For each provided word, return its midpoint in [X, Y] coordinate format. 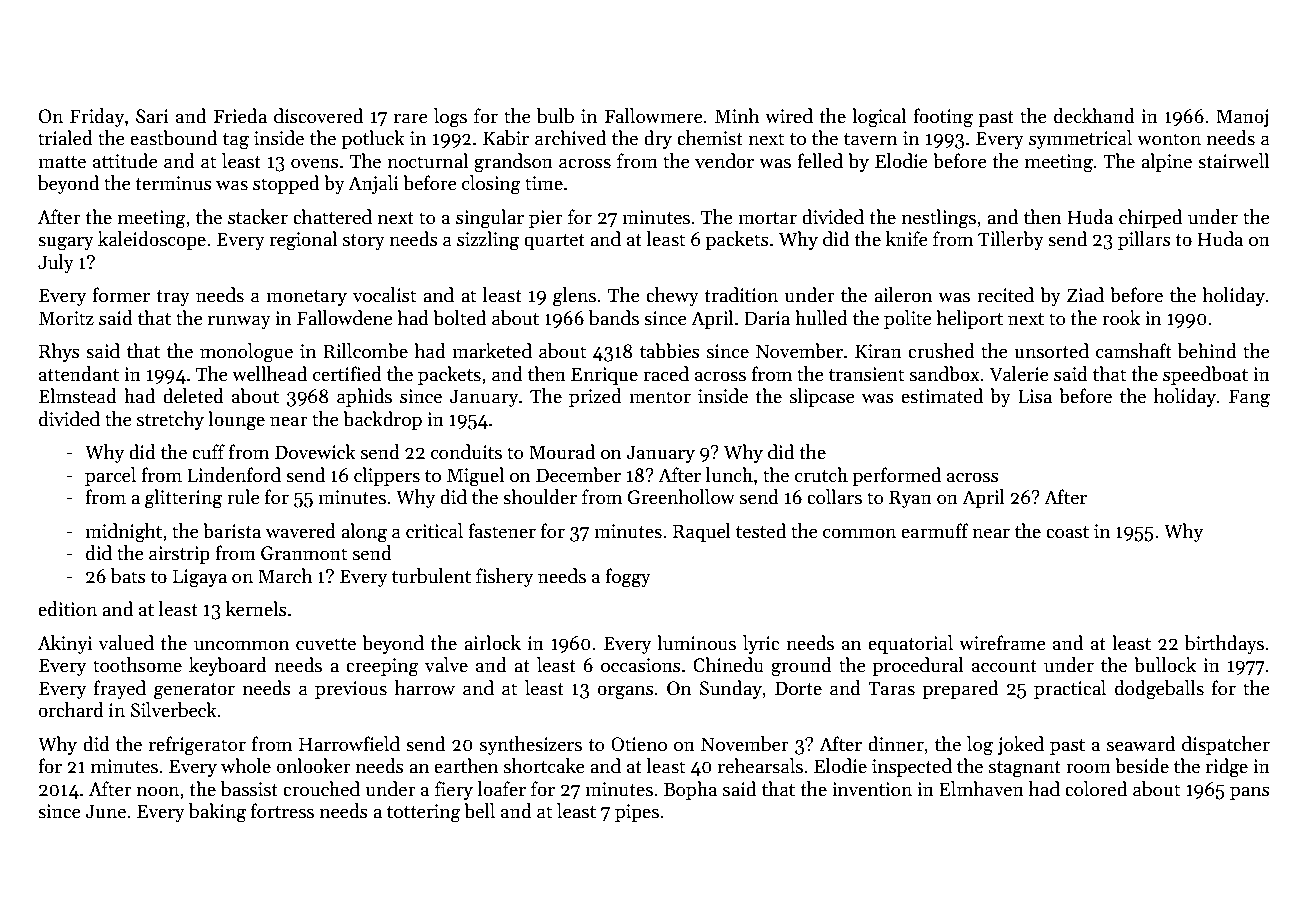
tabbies [670, 351]
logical [879, 118]
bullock [1165, 665]
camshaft [1134, 351]
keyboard [228, 666]
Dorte [798, 688]
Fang [1249, 398]
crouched [321, 789]
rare [411, 118]
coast [1067, 532]
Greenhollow [681, 497]
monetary [306, 298]
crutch [821, 475]
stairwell [1233, 161]
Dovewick [315, 452]
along [364, 533]
